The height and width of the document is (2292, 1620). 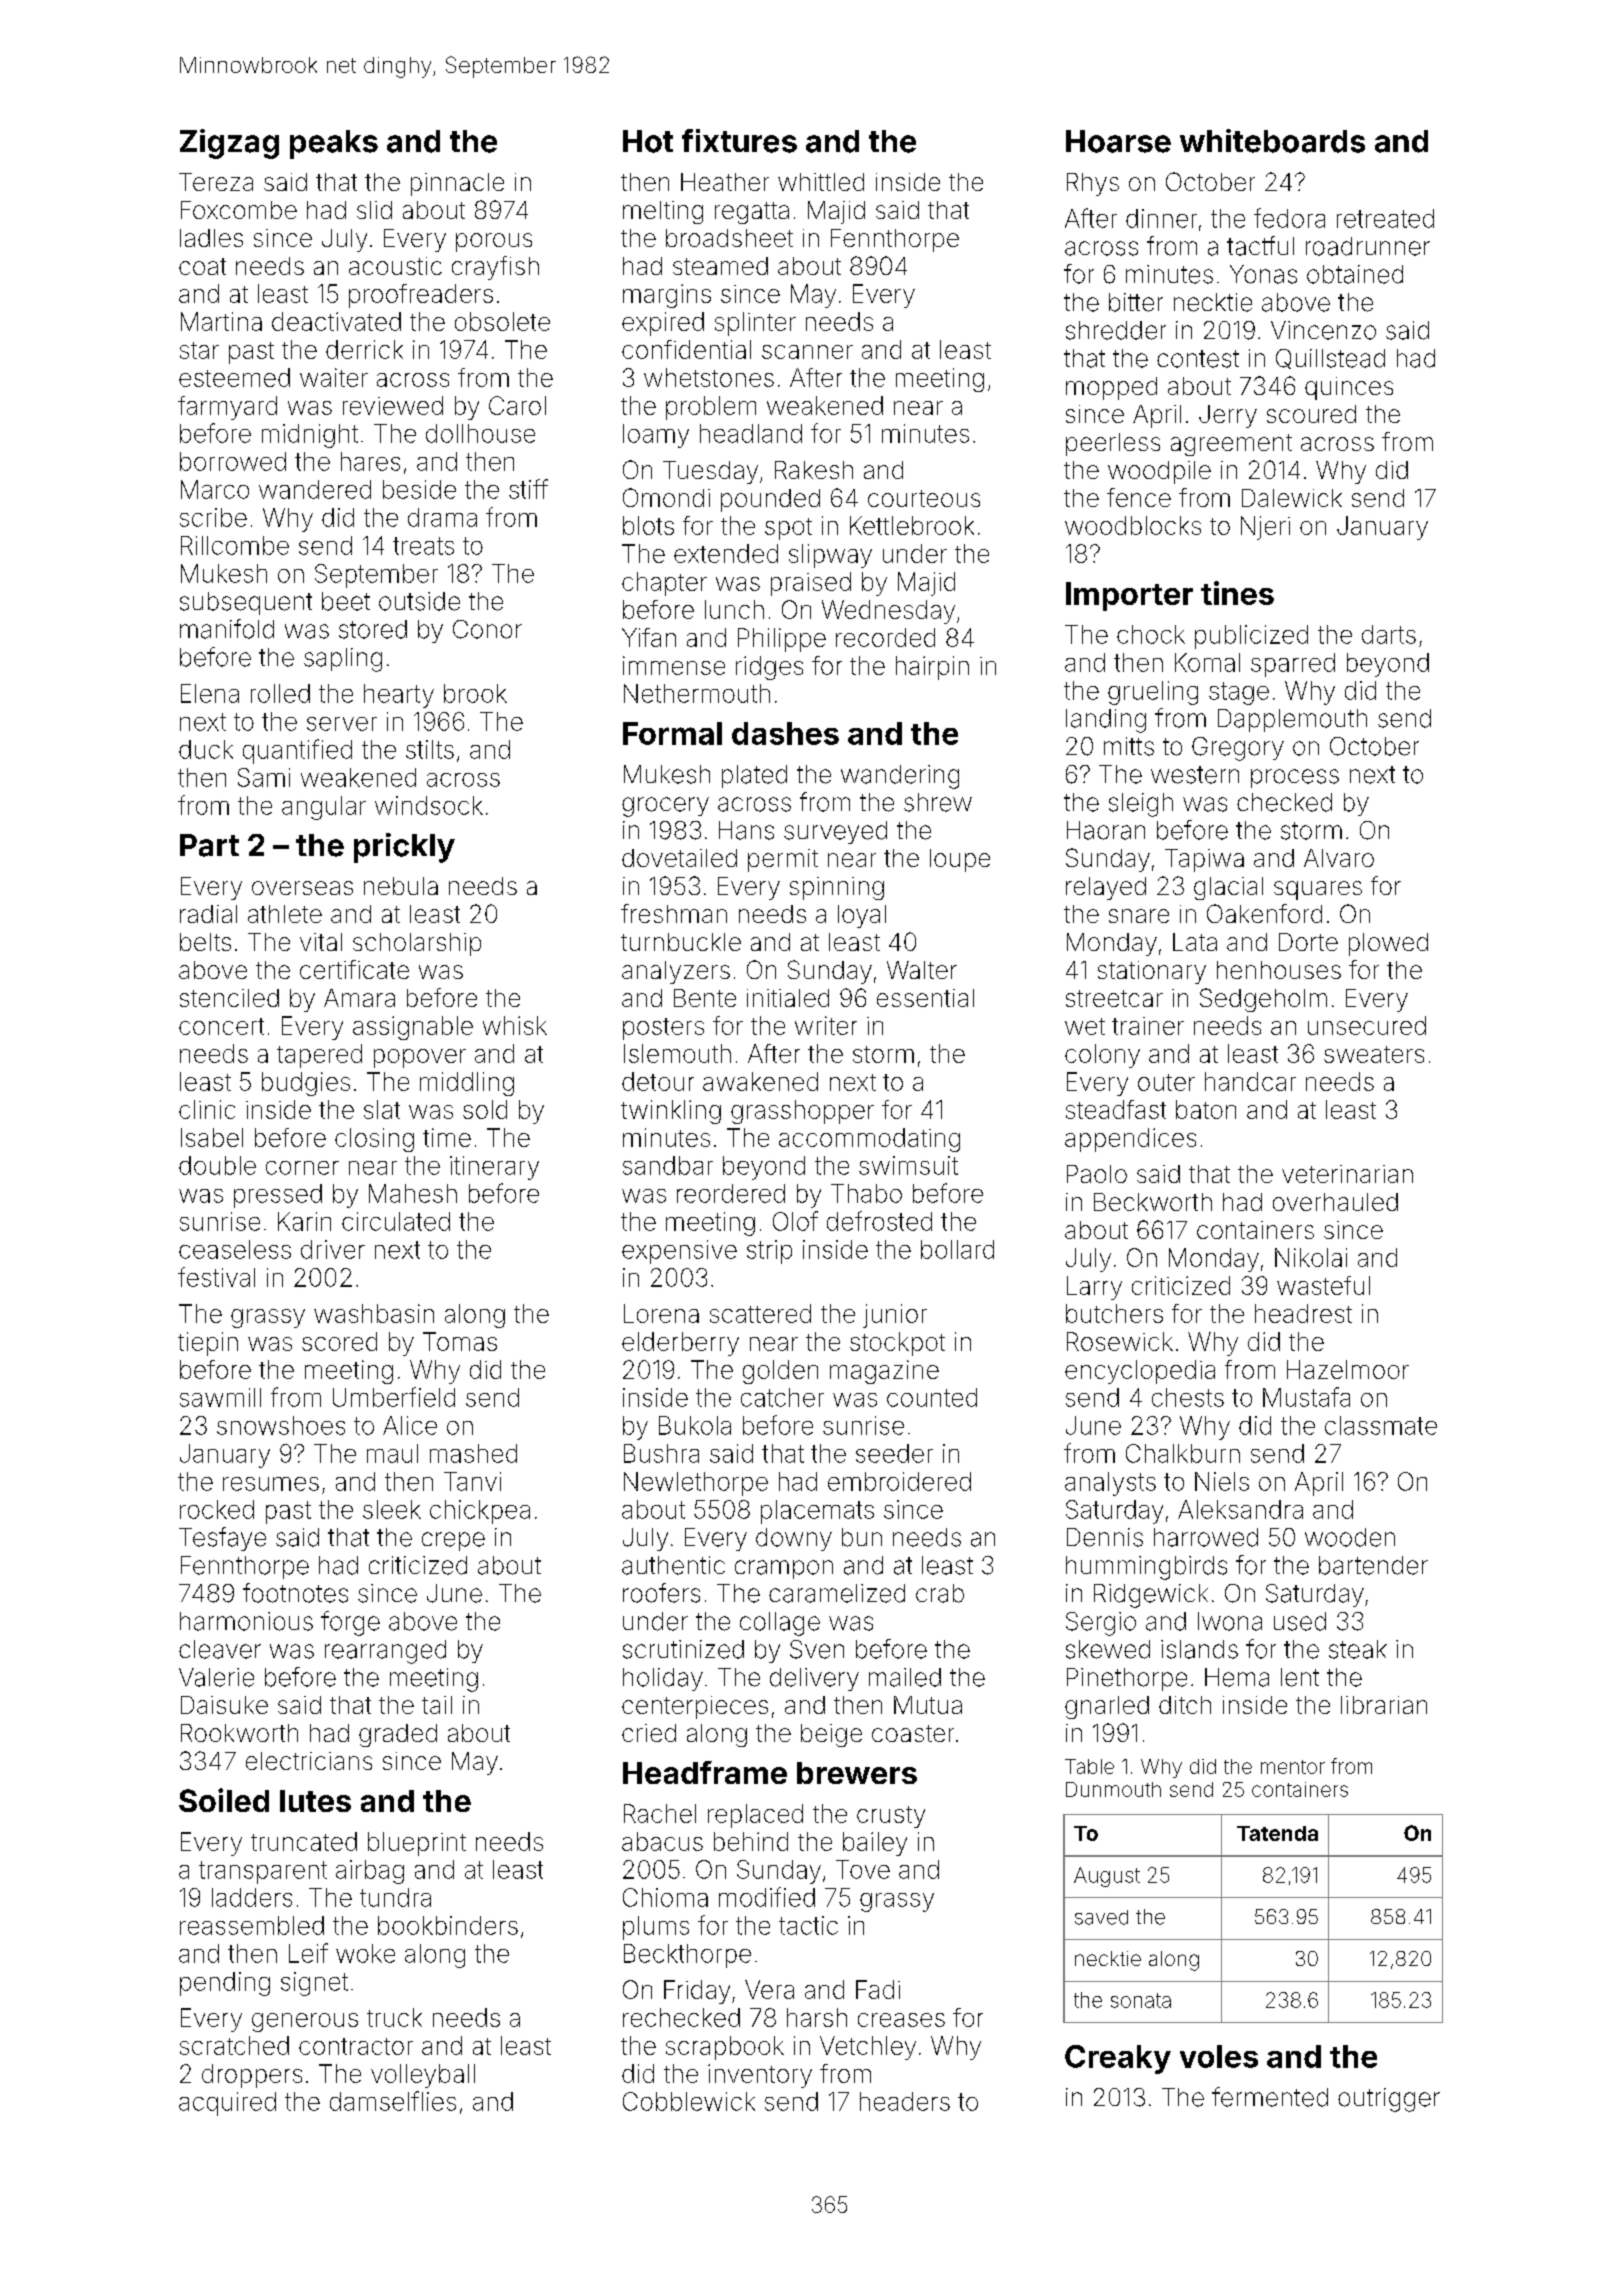 I want to click on Cobblewick, so click(x=689, y=2101).
